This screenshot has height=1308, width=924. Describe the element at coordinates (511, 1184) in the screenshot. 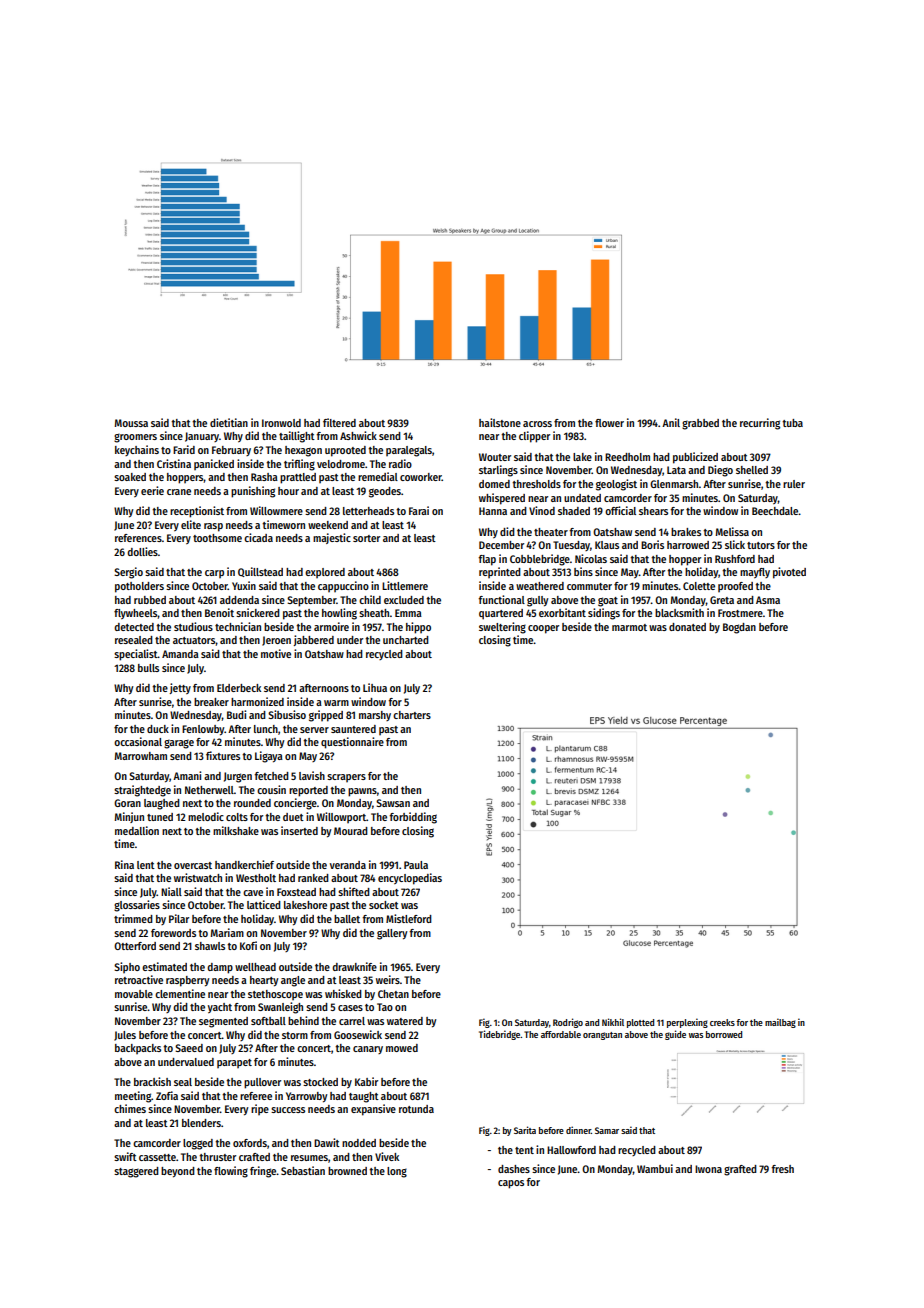

I see `capos` at that location.
